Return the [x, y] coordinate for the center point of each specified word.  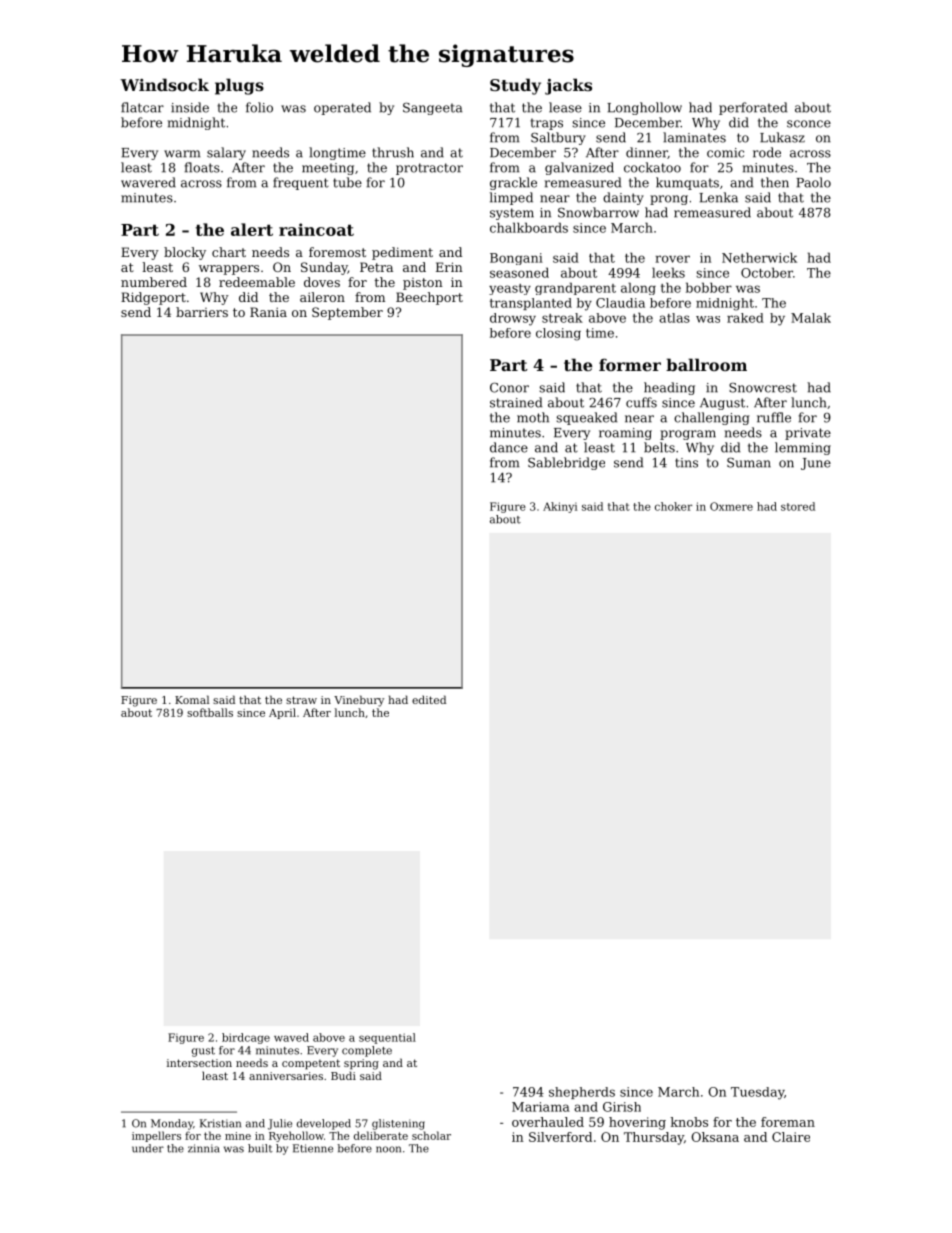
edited [429, 699]
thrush [393, 152]
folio [259, 107]
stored [798, 506]
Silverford [560, 1137]
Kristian [220, 1123]
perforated [753, 108]
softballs [210, 712]
